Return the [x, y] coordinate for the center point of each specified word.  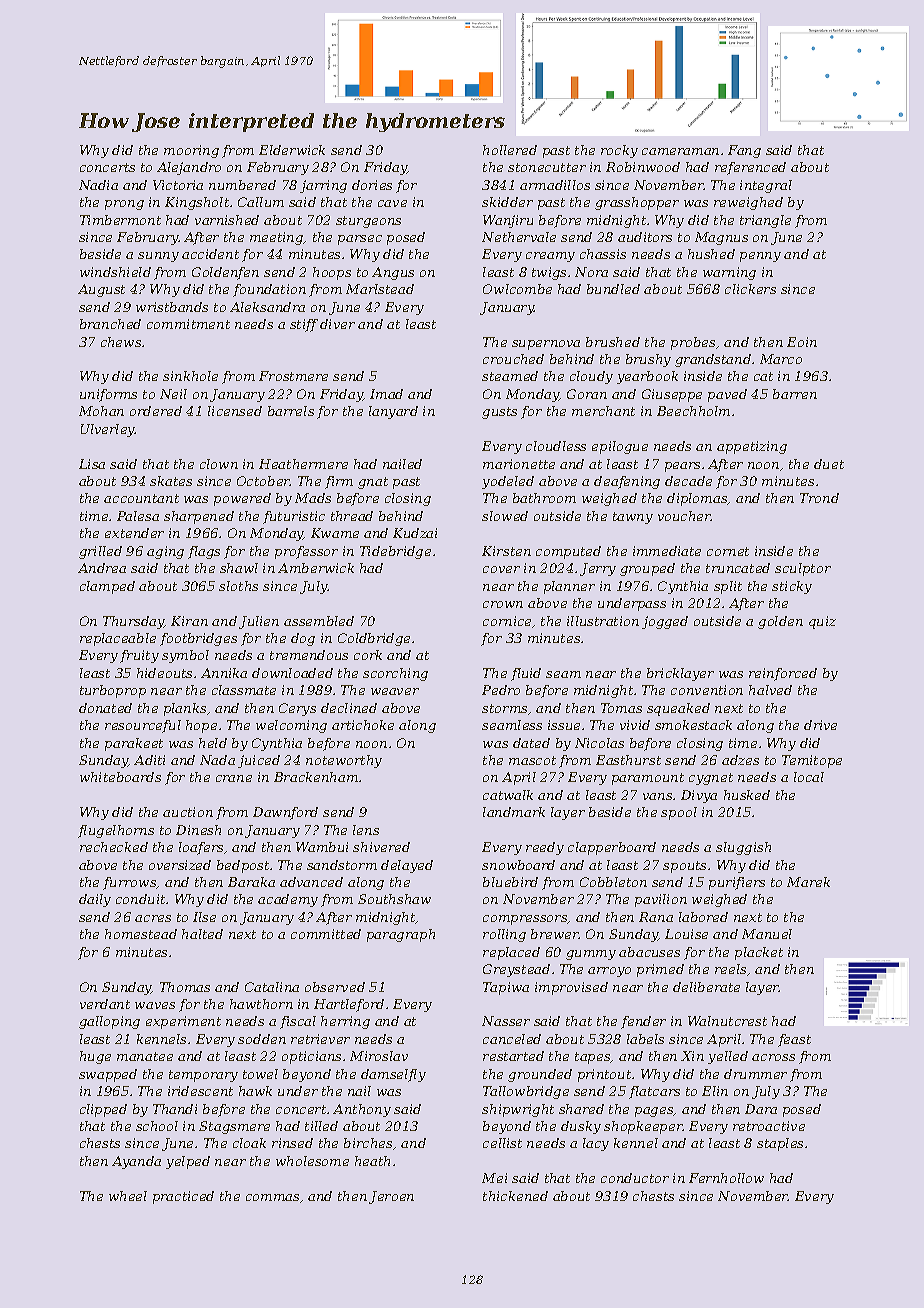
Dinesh [198, 830]
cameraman [680, 151]
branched [110, 324]
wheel [128, 1196]
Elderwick [292, 150]
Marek [808, 882]
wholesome [312, 1161]
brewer [555, 934]
